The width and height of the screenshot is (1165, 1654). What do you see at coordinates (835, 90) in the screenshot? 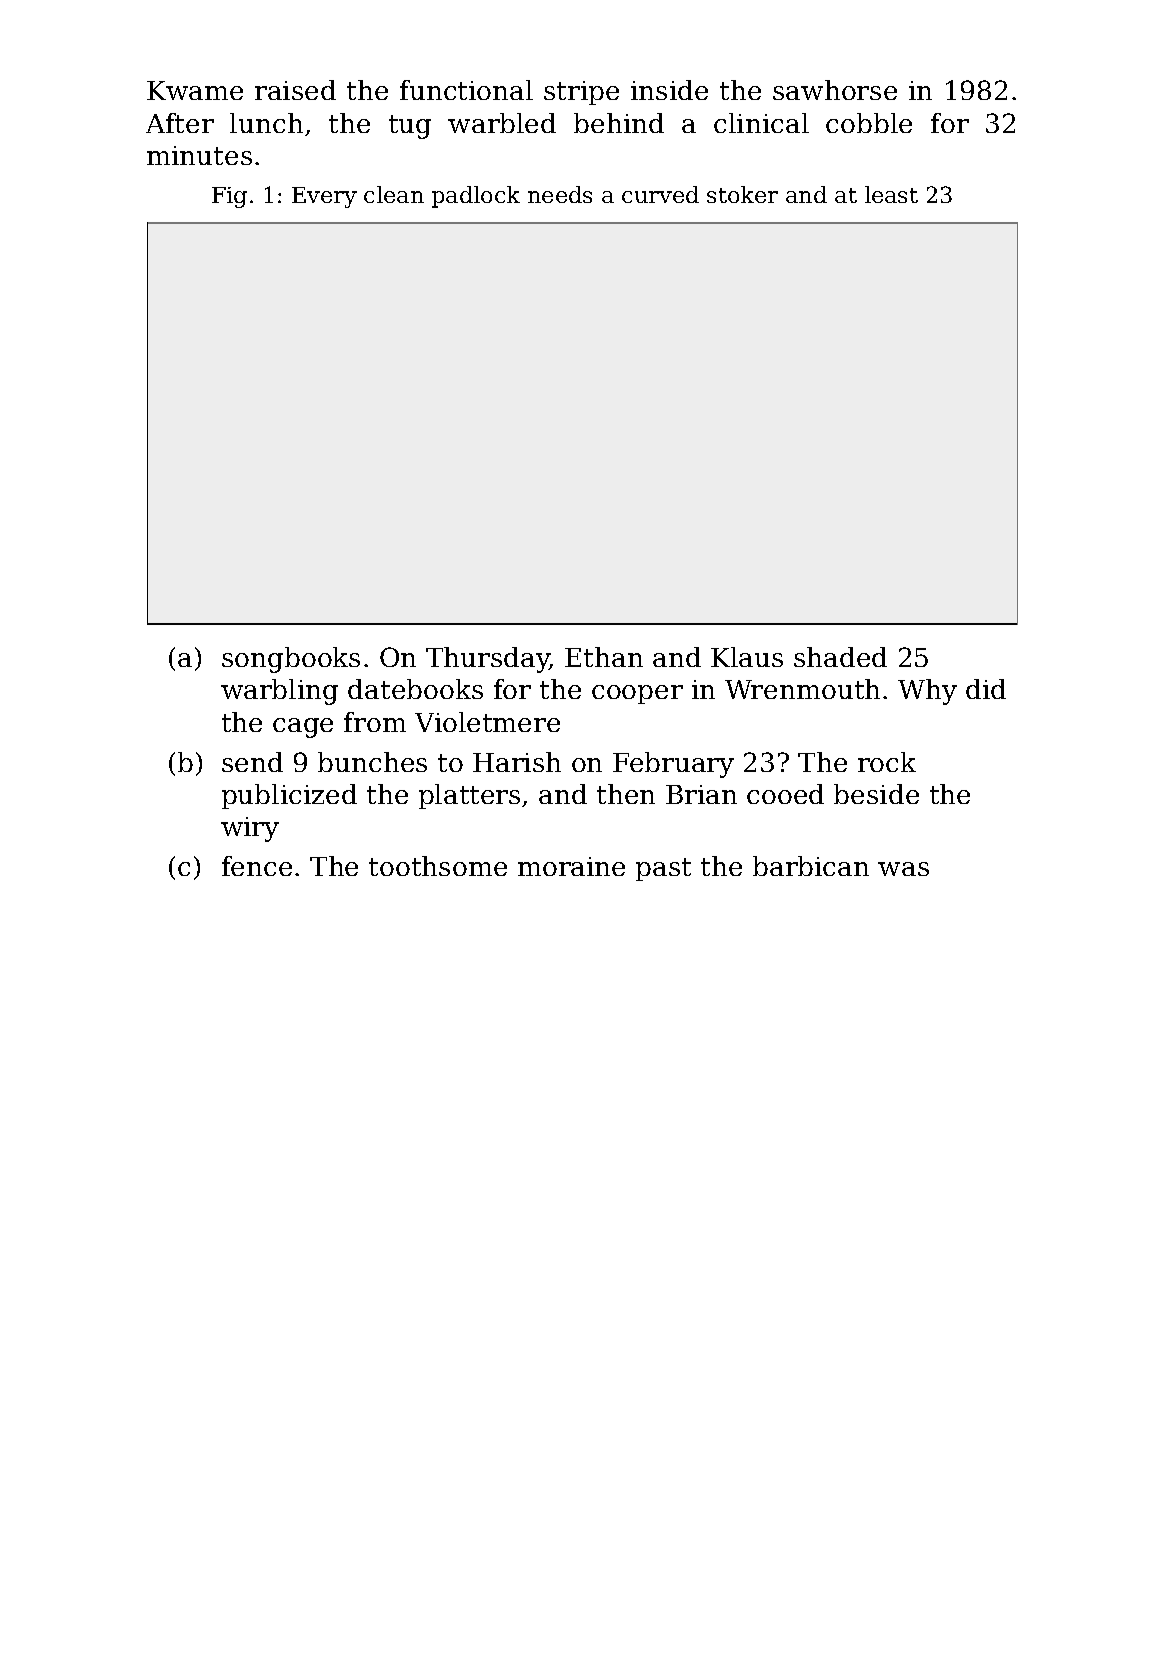
I see `sawhorse` at bounding box center [835, 90].
